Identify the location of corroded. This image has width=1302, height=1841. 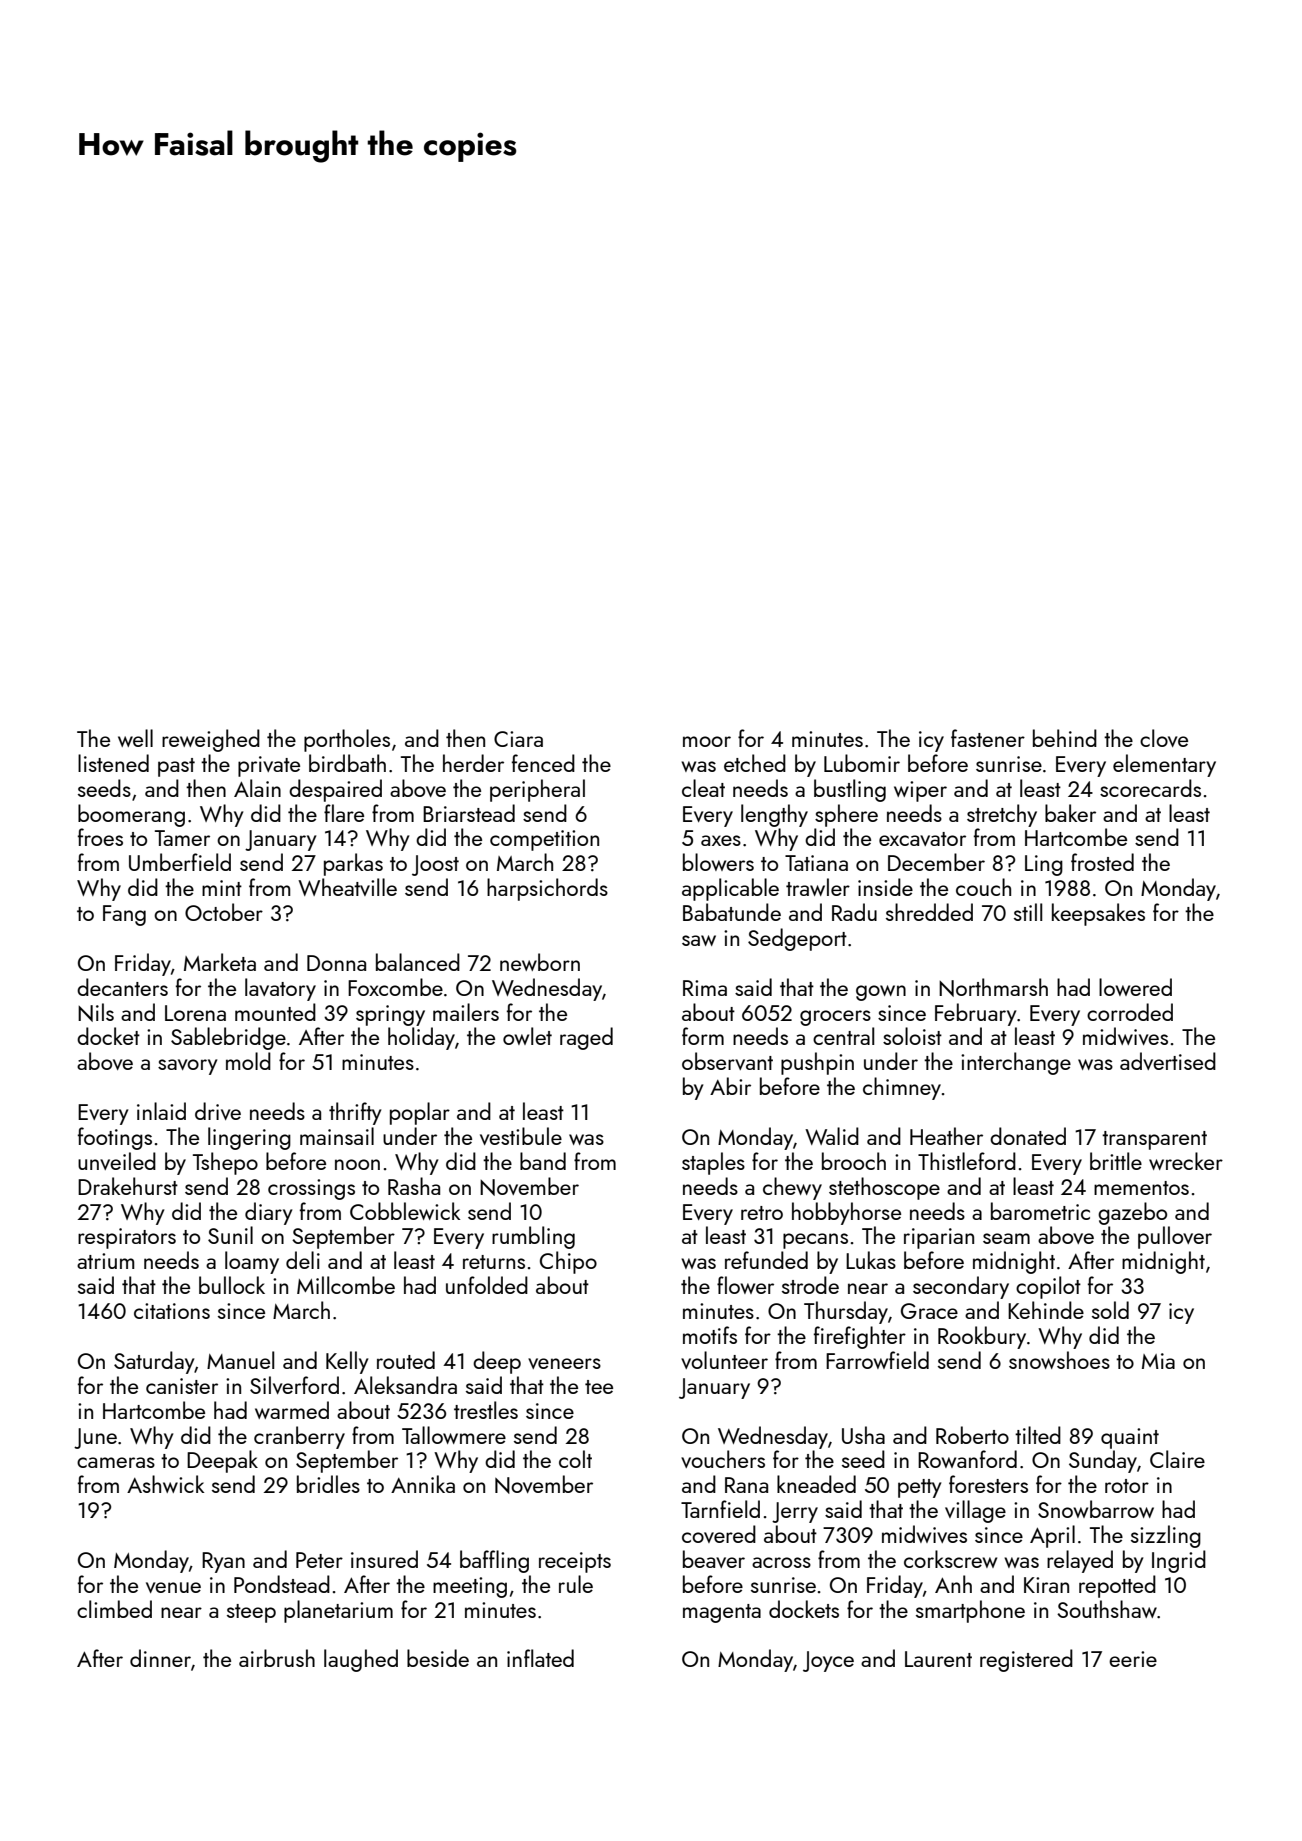
(1130, 1012).
